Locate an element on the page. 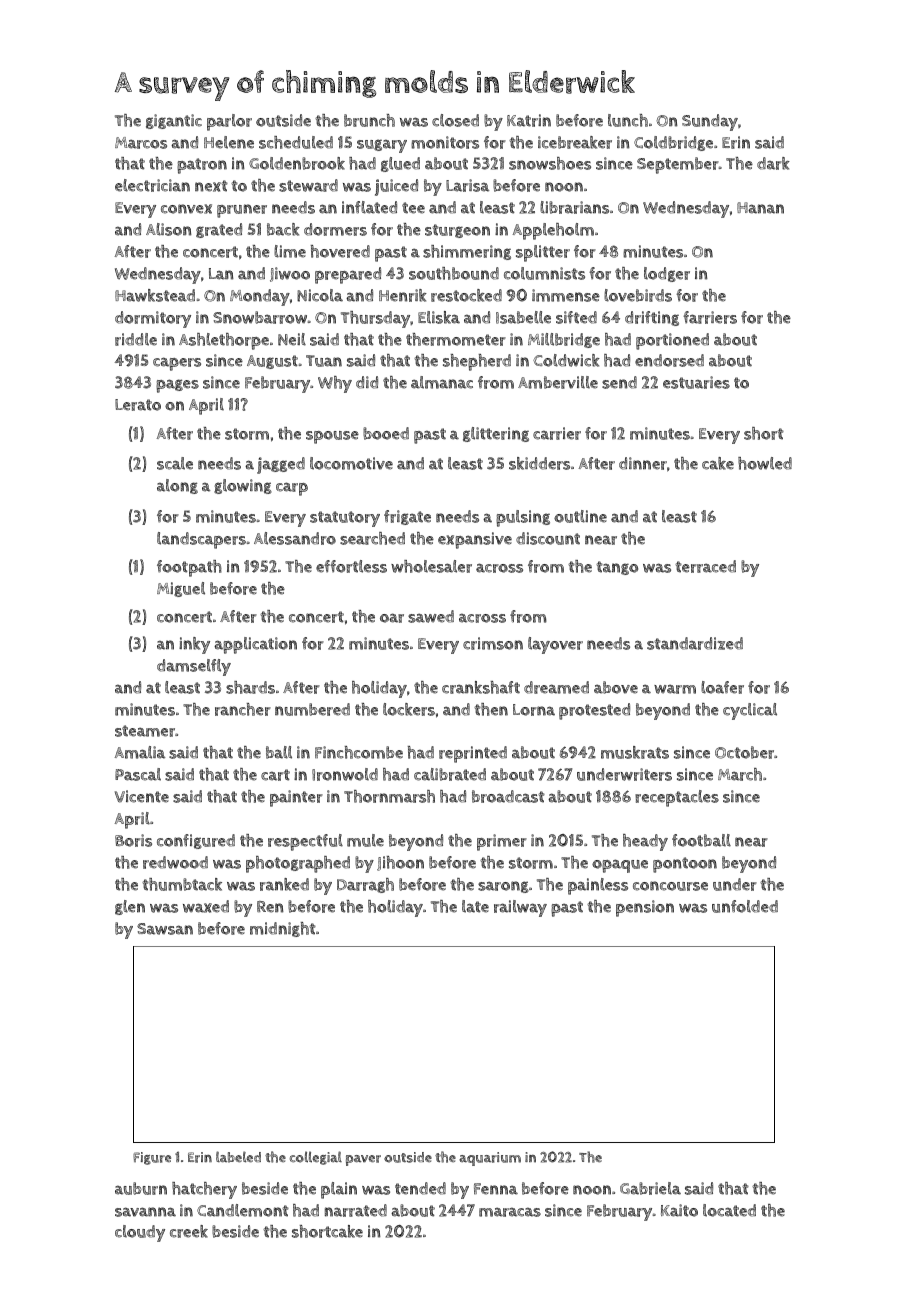 The image size is (908, 1316). glen is located at coordinates (130, 907).
